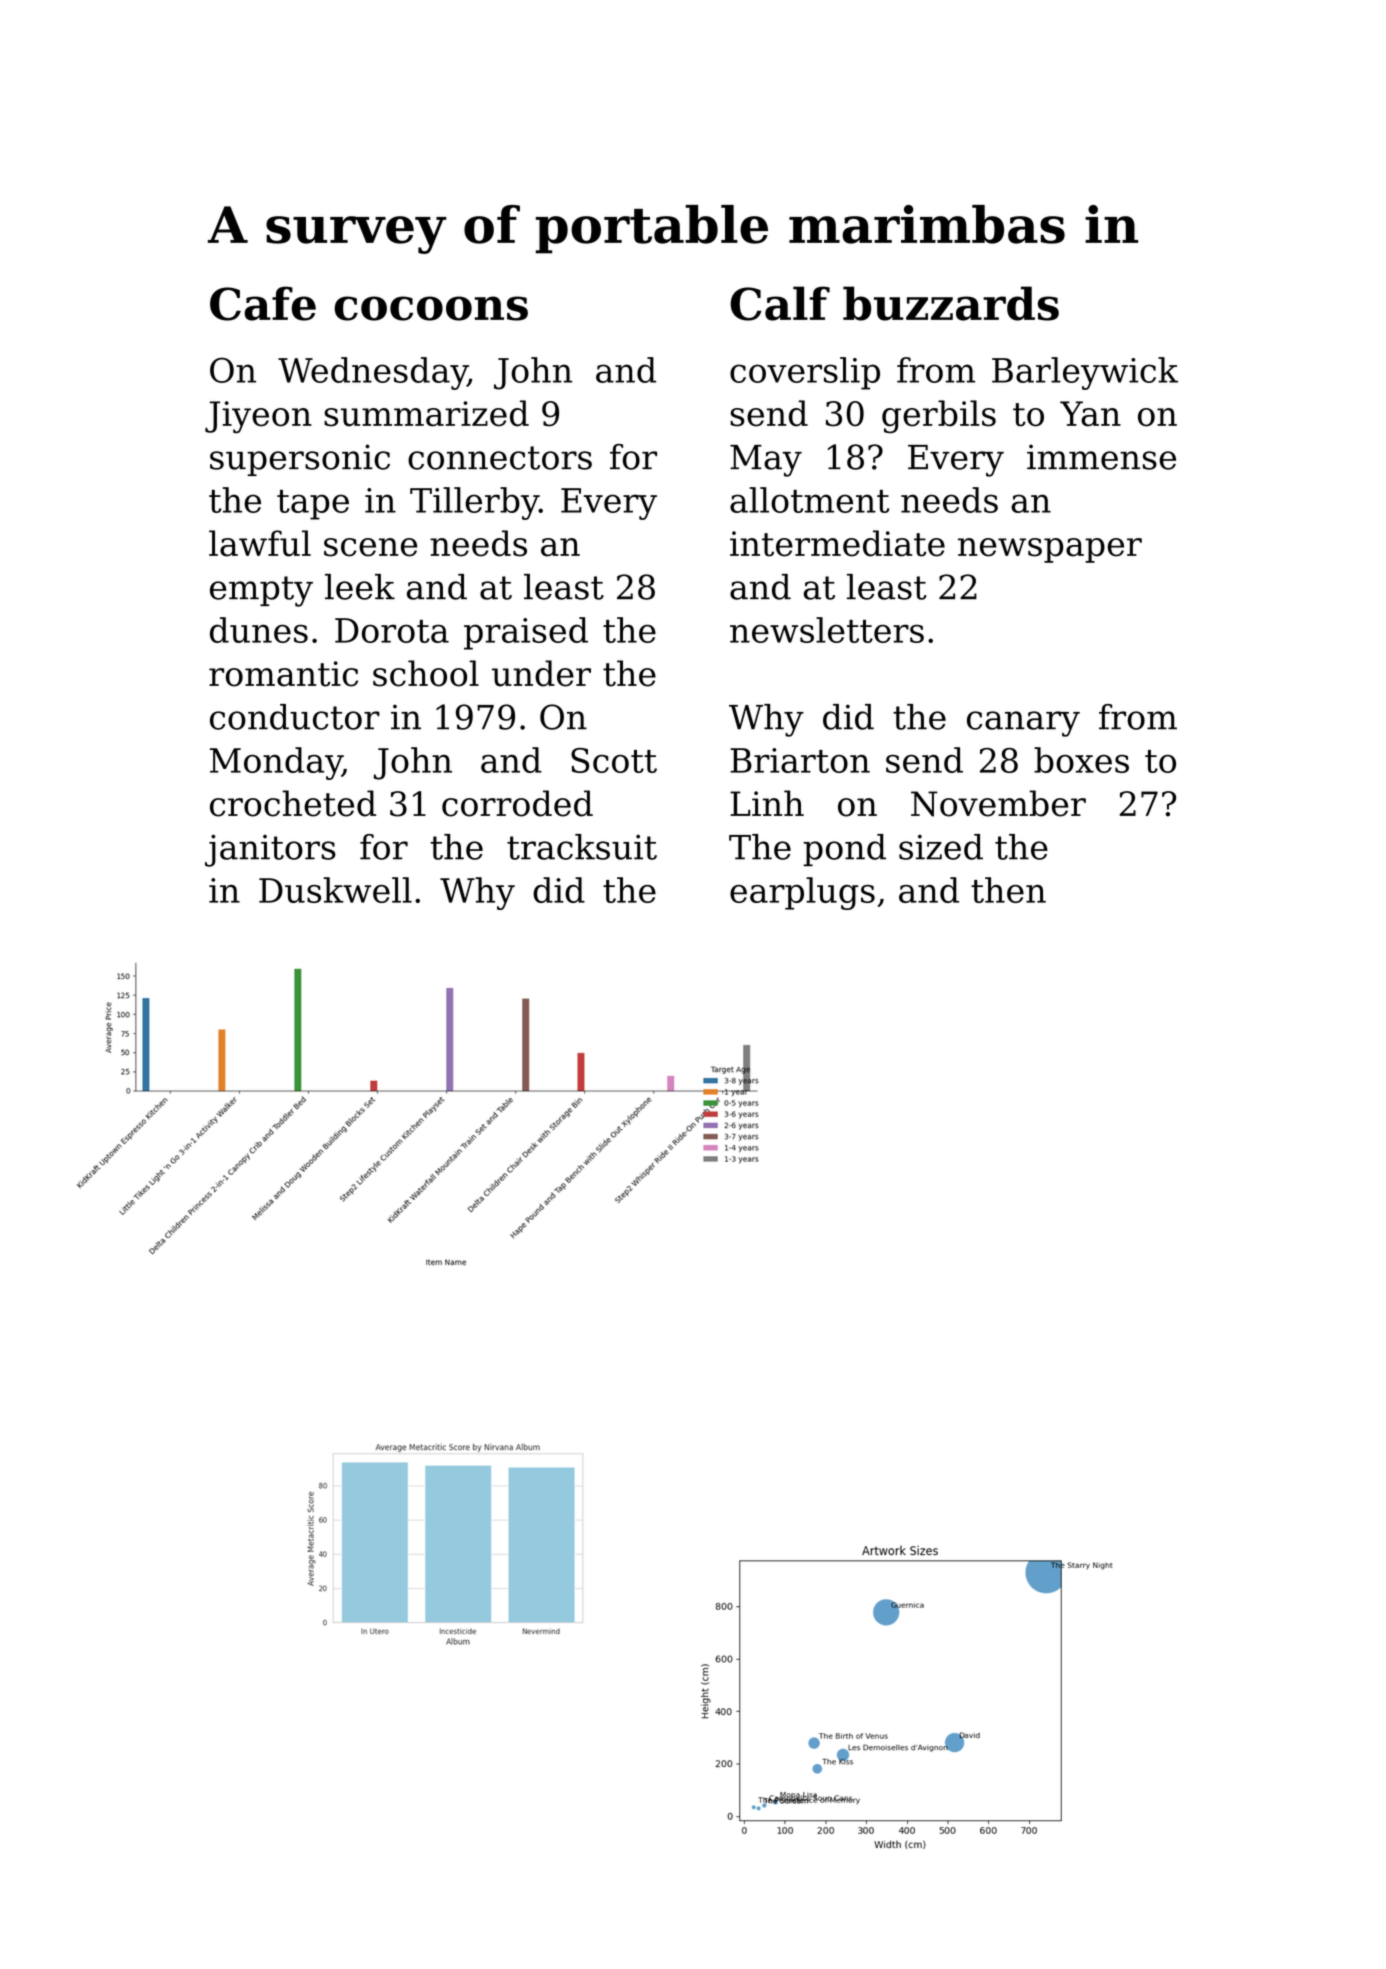  Describe the element at coordinates (335, 890) in the page. I see `Duskwell` at that location.
